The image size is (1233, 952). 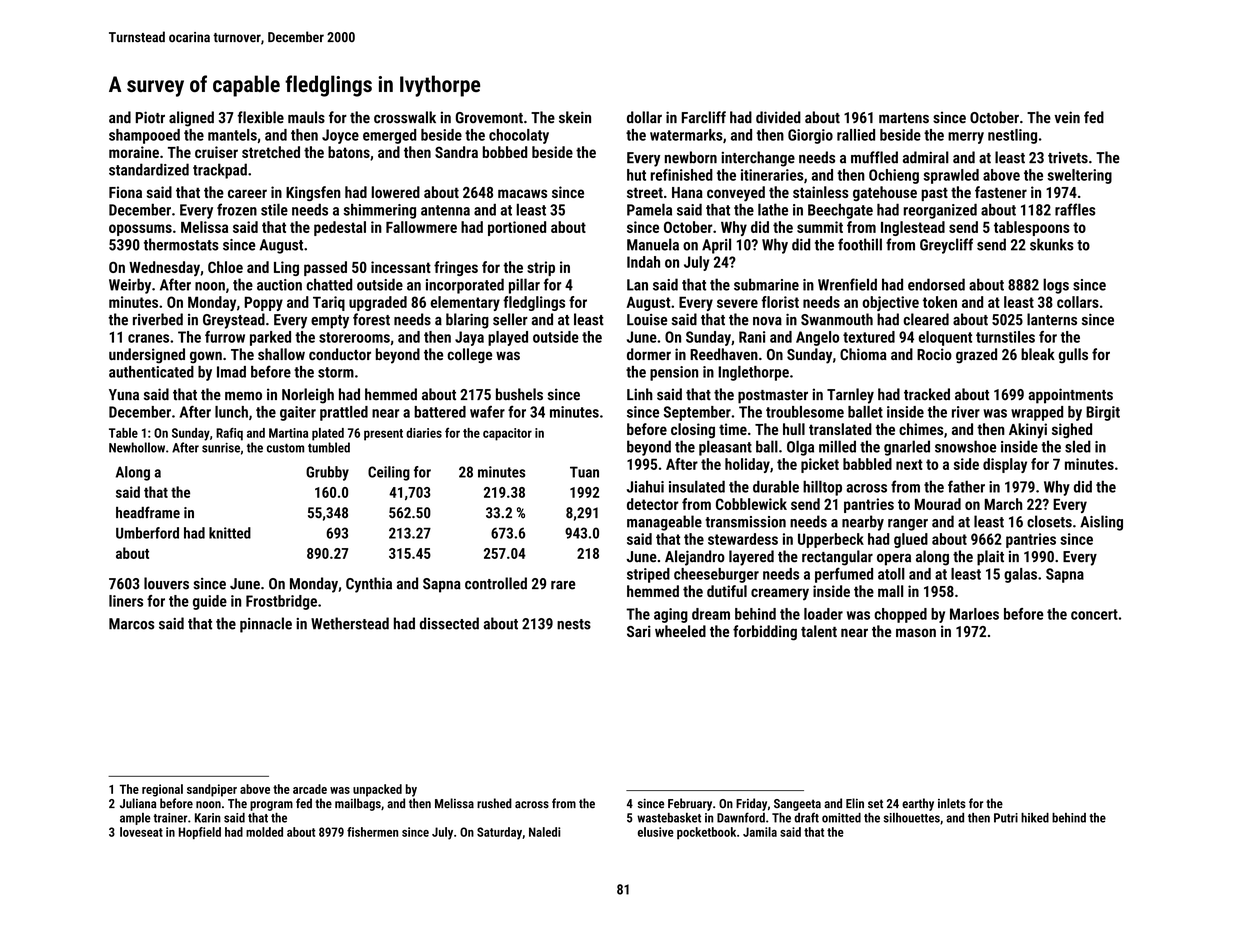 I want to click on florist, so click(x=780, y=302).
